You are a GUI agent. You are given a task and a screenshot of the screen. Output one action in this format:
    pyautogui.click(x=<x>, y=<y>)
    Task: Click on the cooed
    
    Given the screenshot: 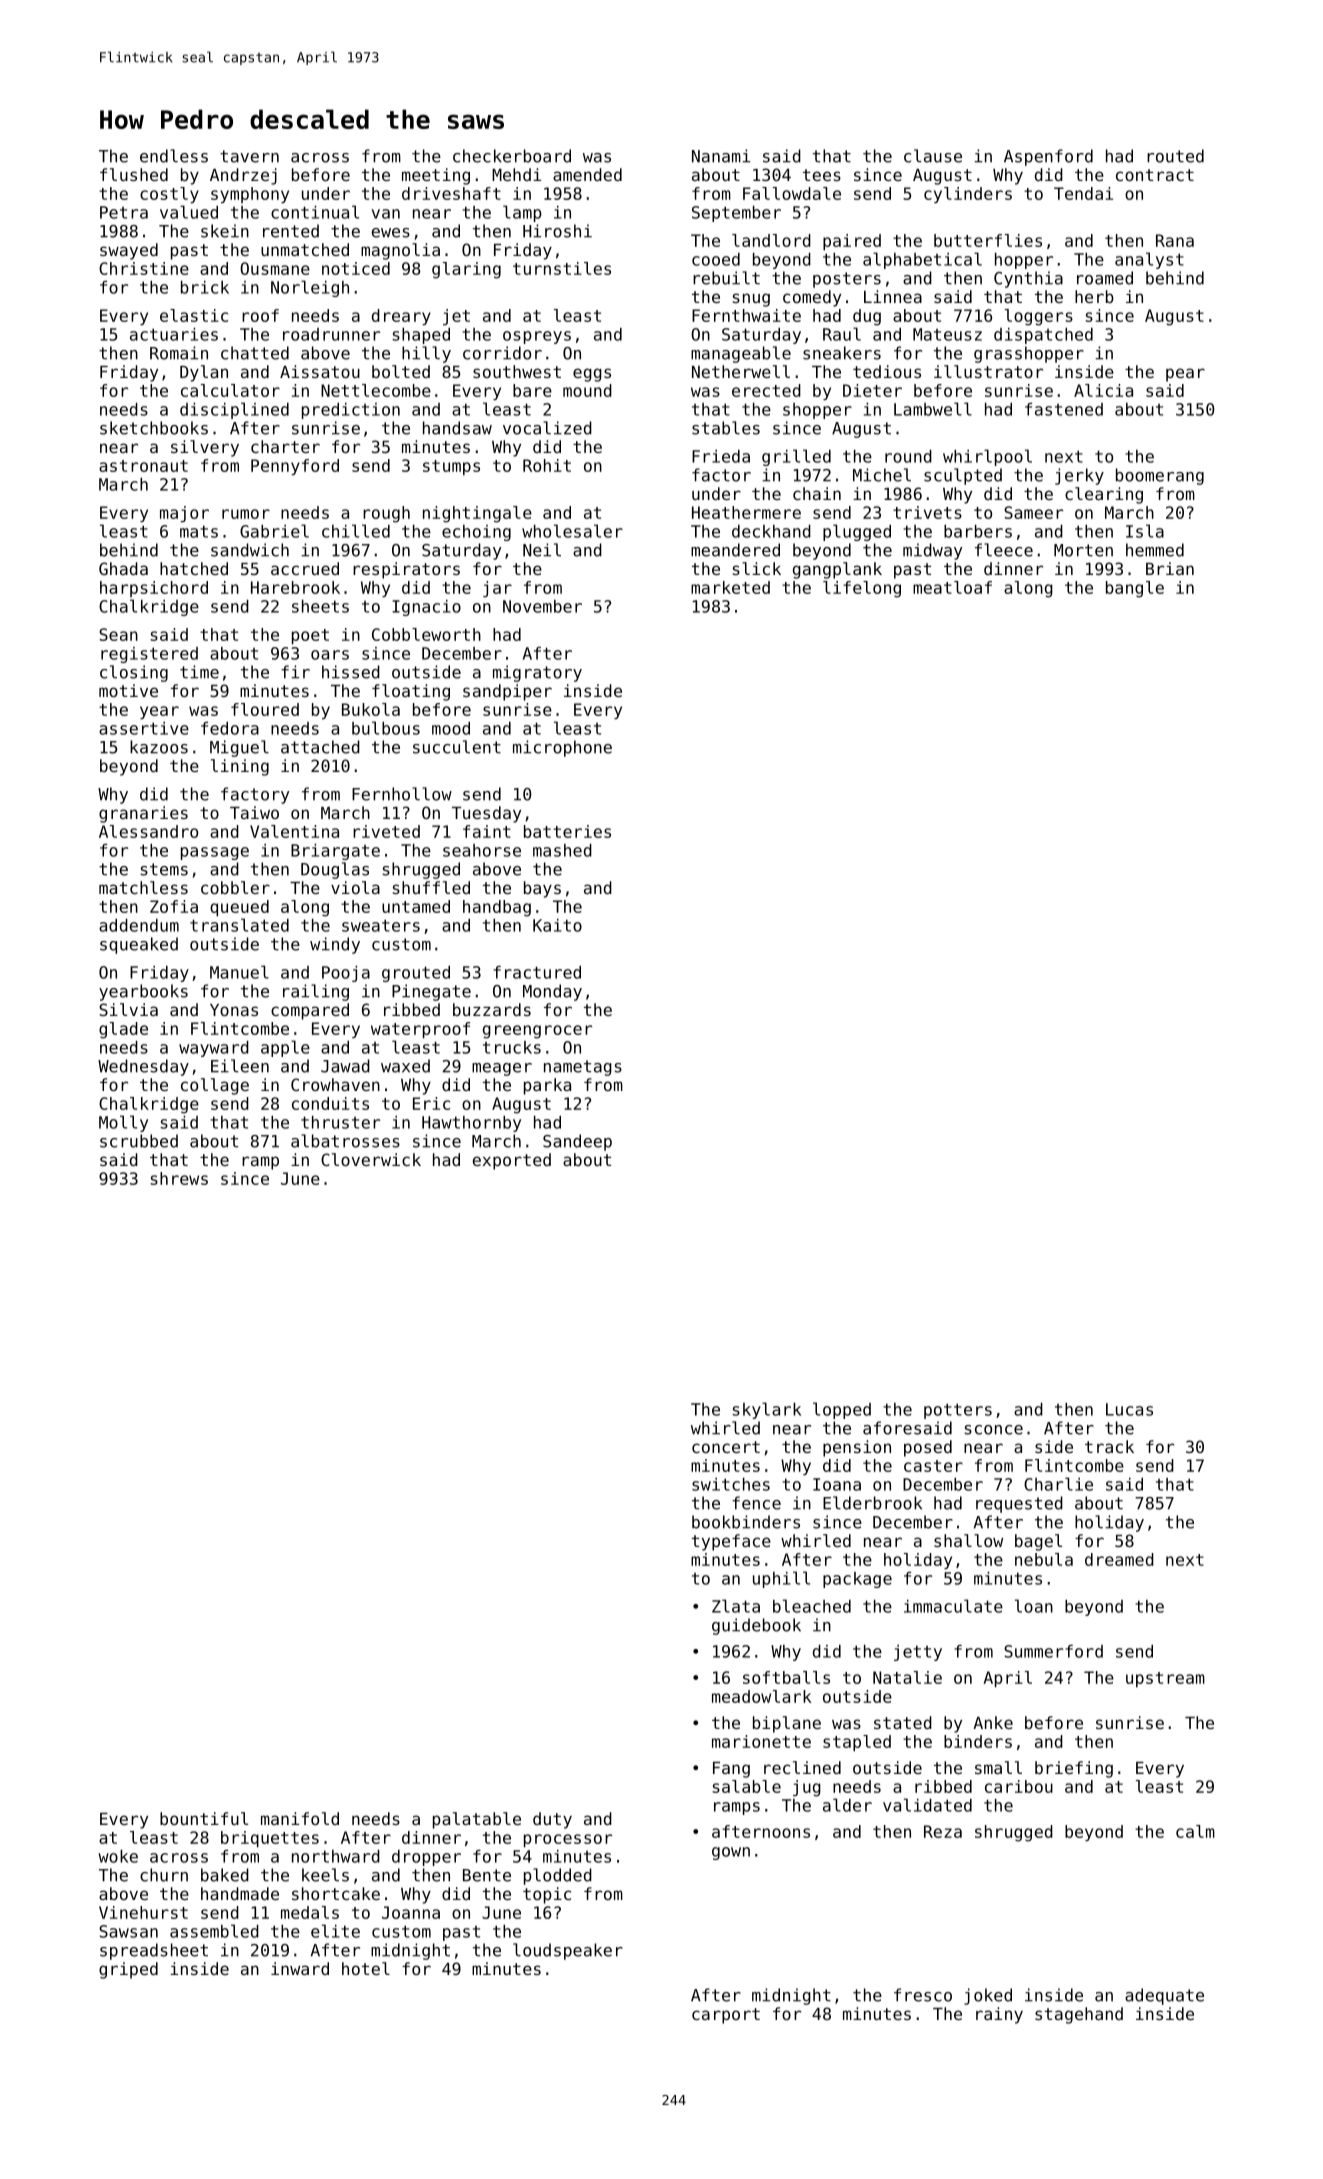 What is the action you would take?
    pyautogui.click(x=716, y=259)
